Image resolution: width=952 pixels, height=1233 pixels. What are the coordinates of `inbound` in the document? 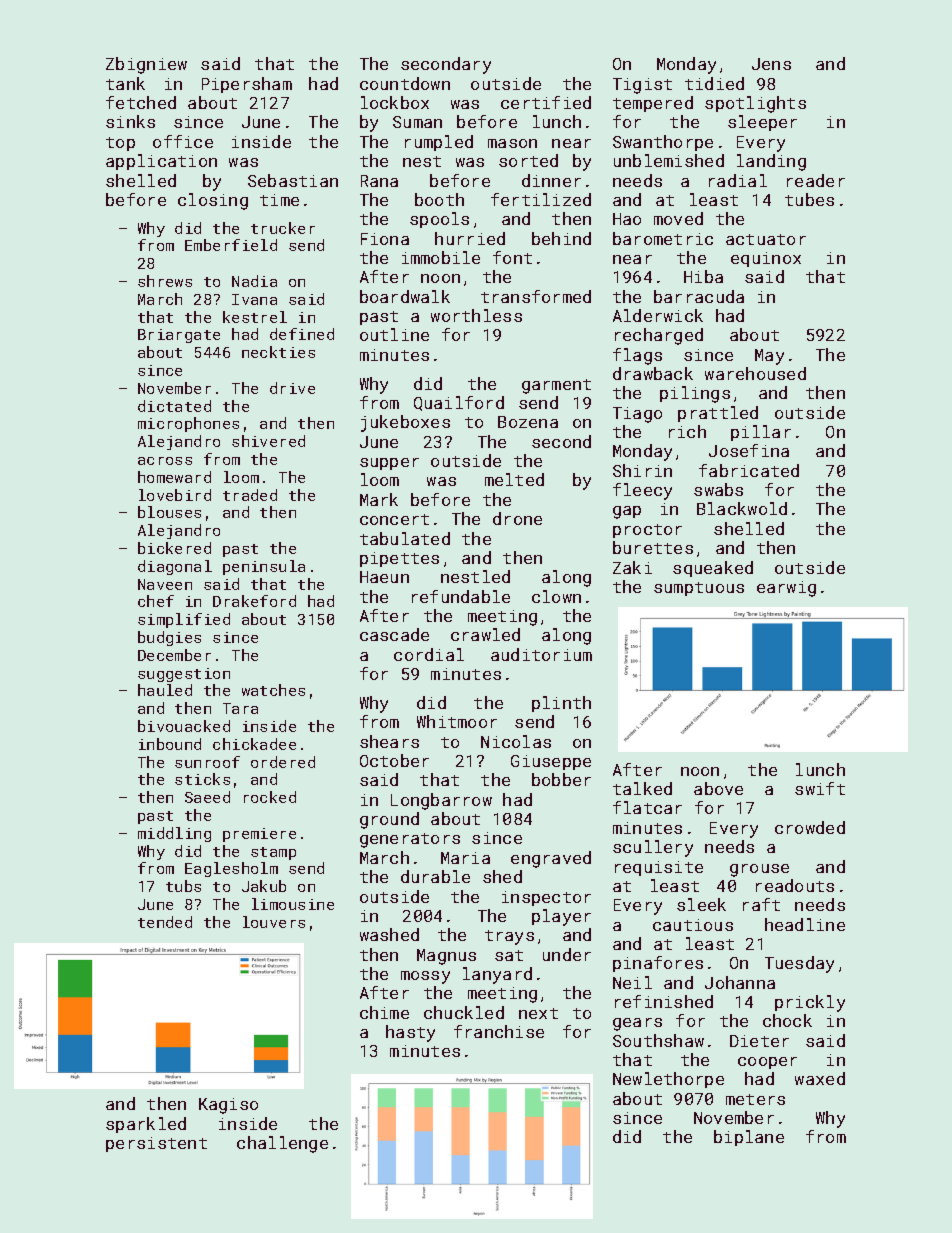 It's located at (170, 744).
